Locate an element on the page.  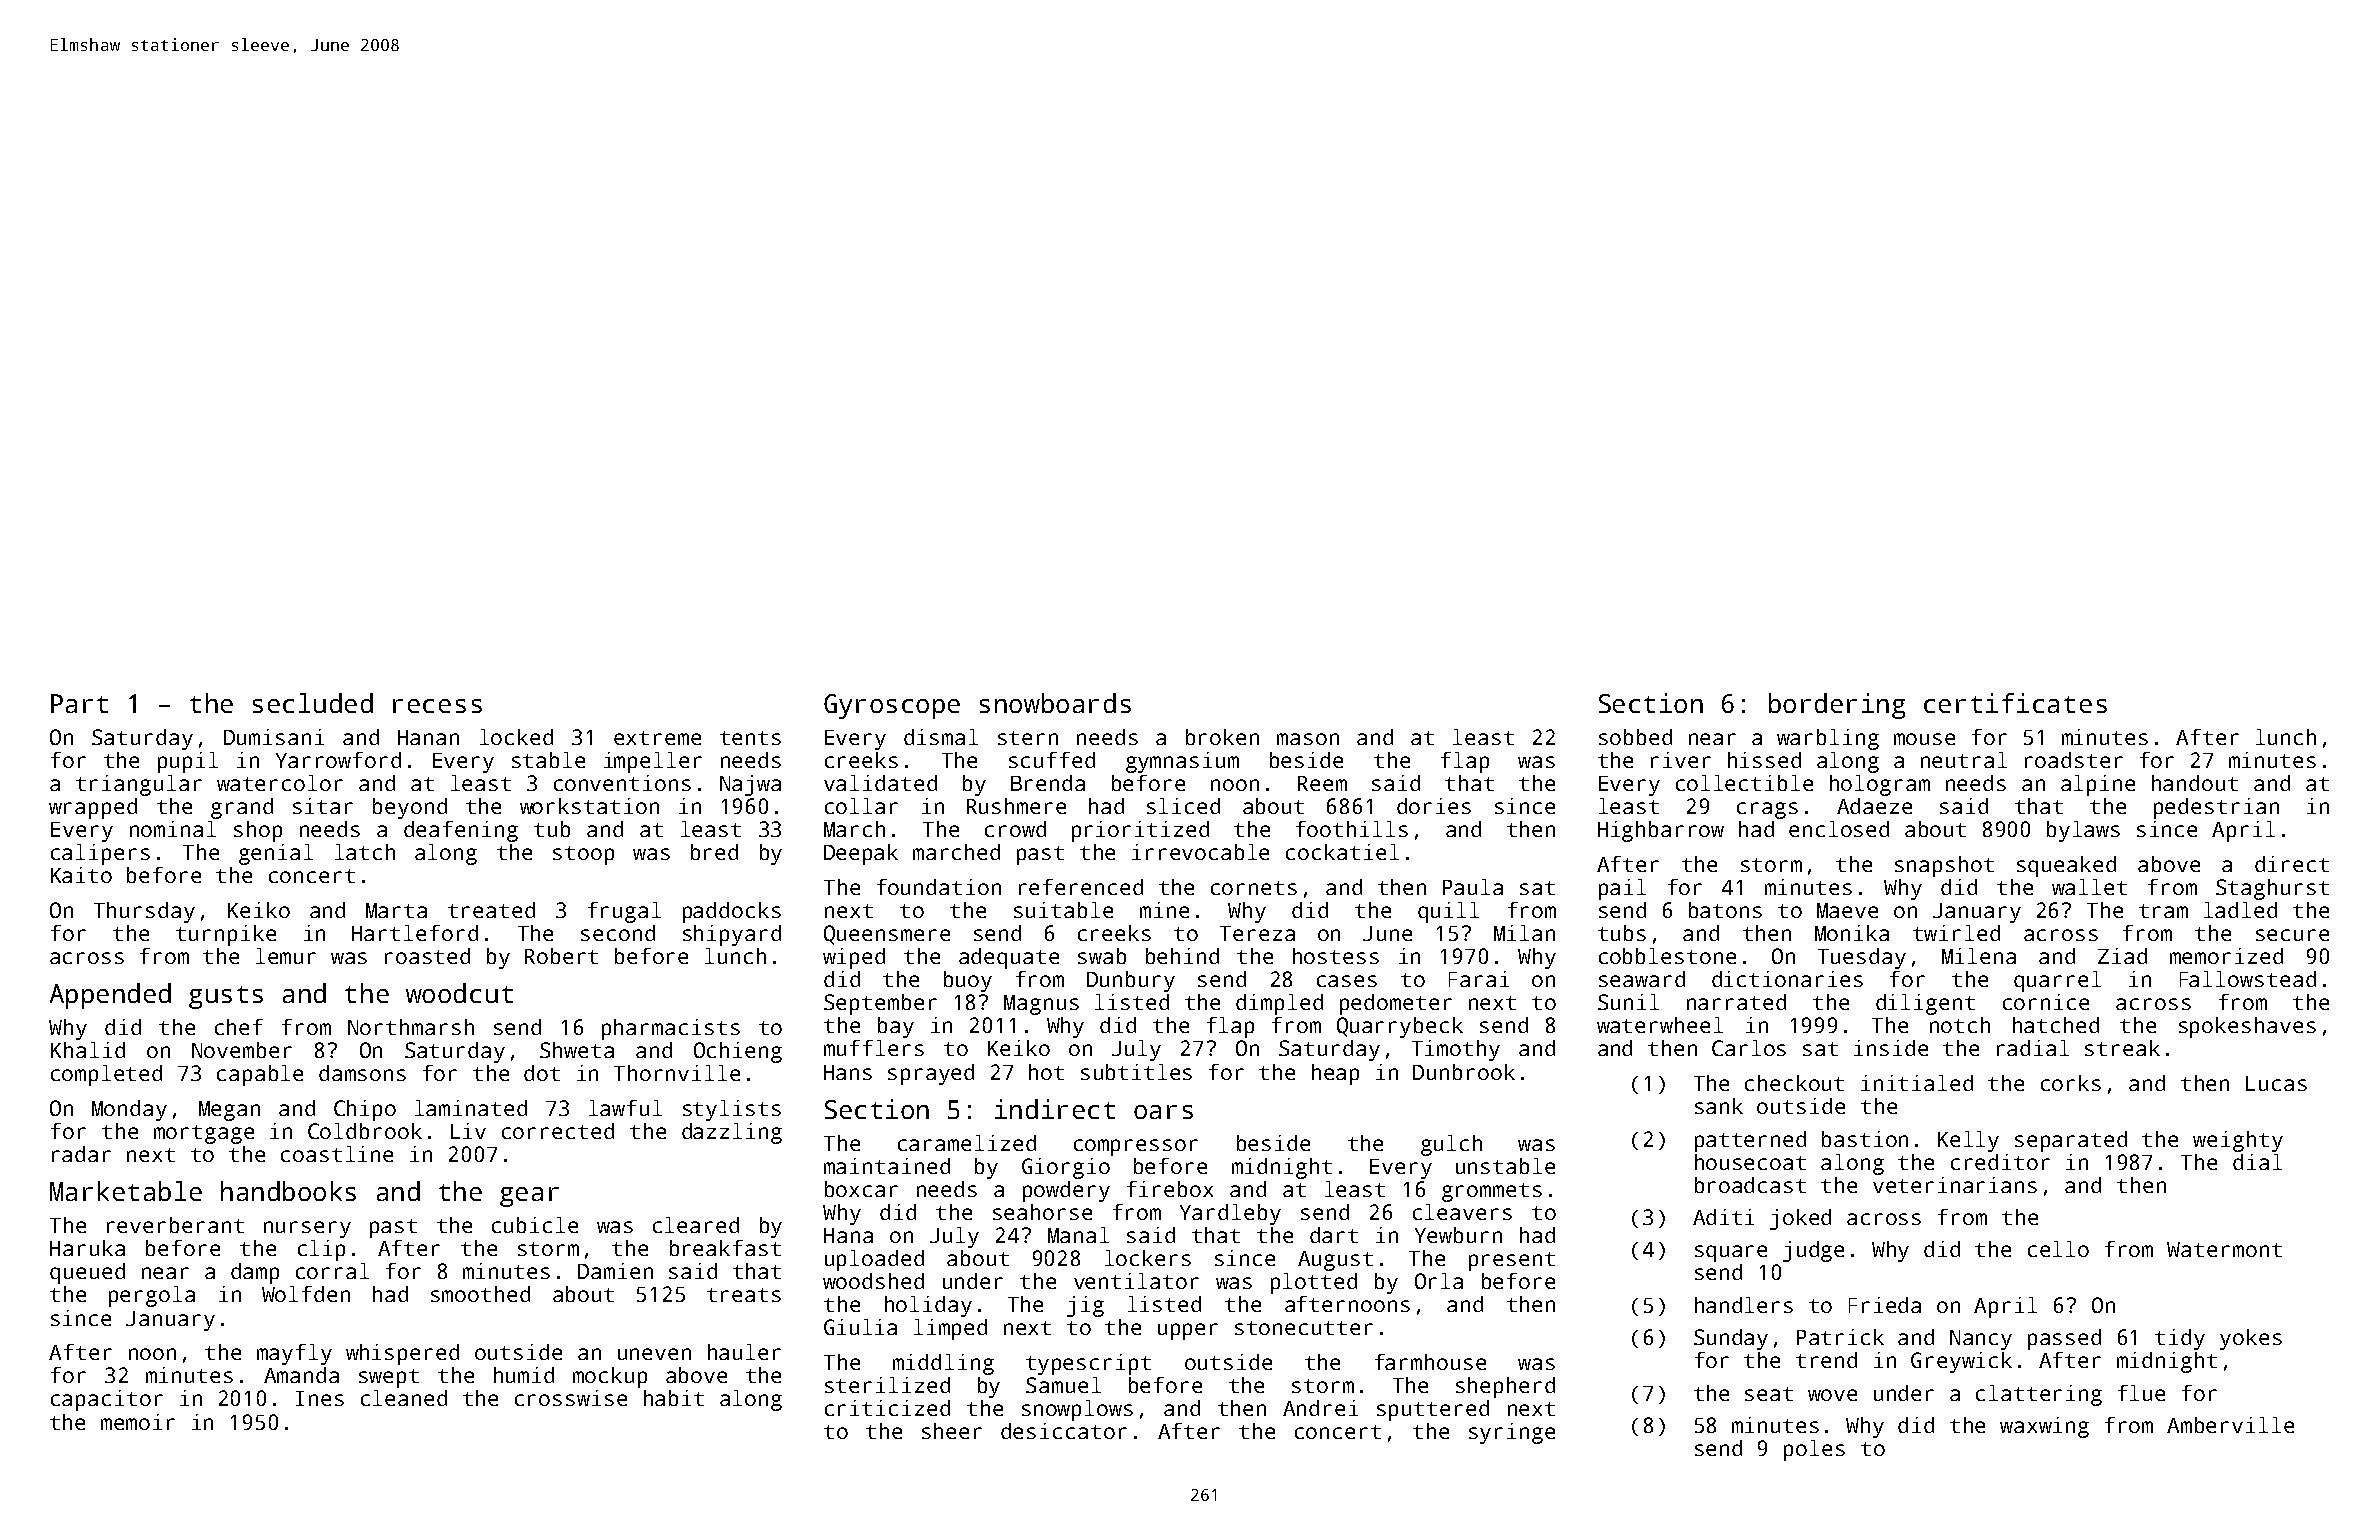
memoir is located at coordinates (138, 1422).
